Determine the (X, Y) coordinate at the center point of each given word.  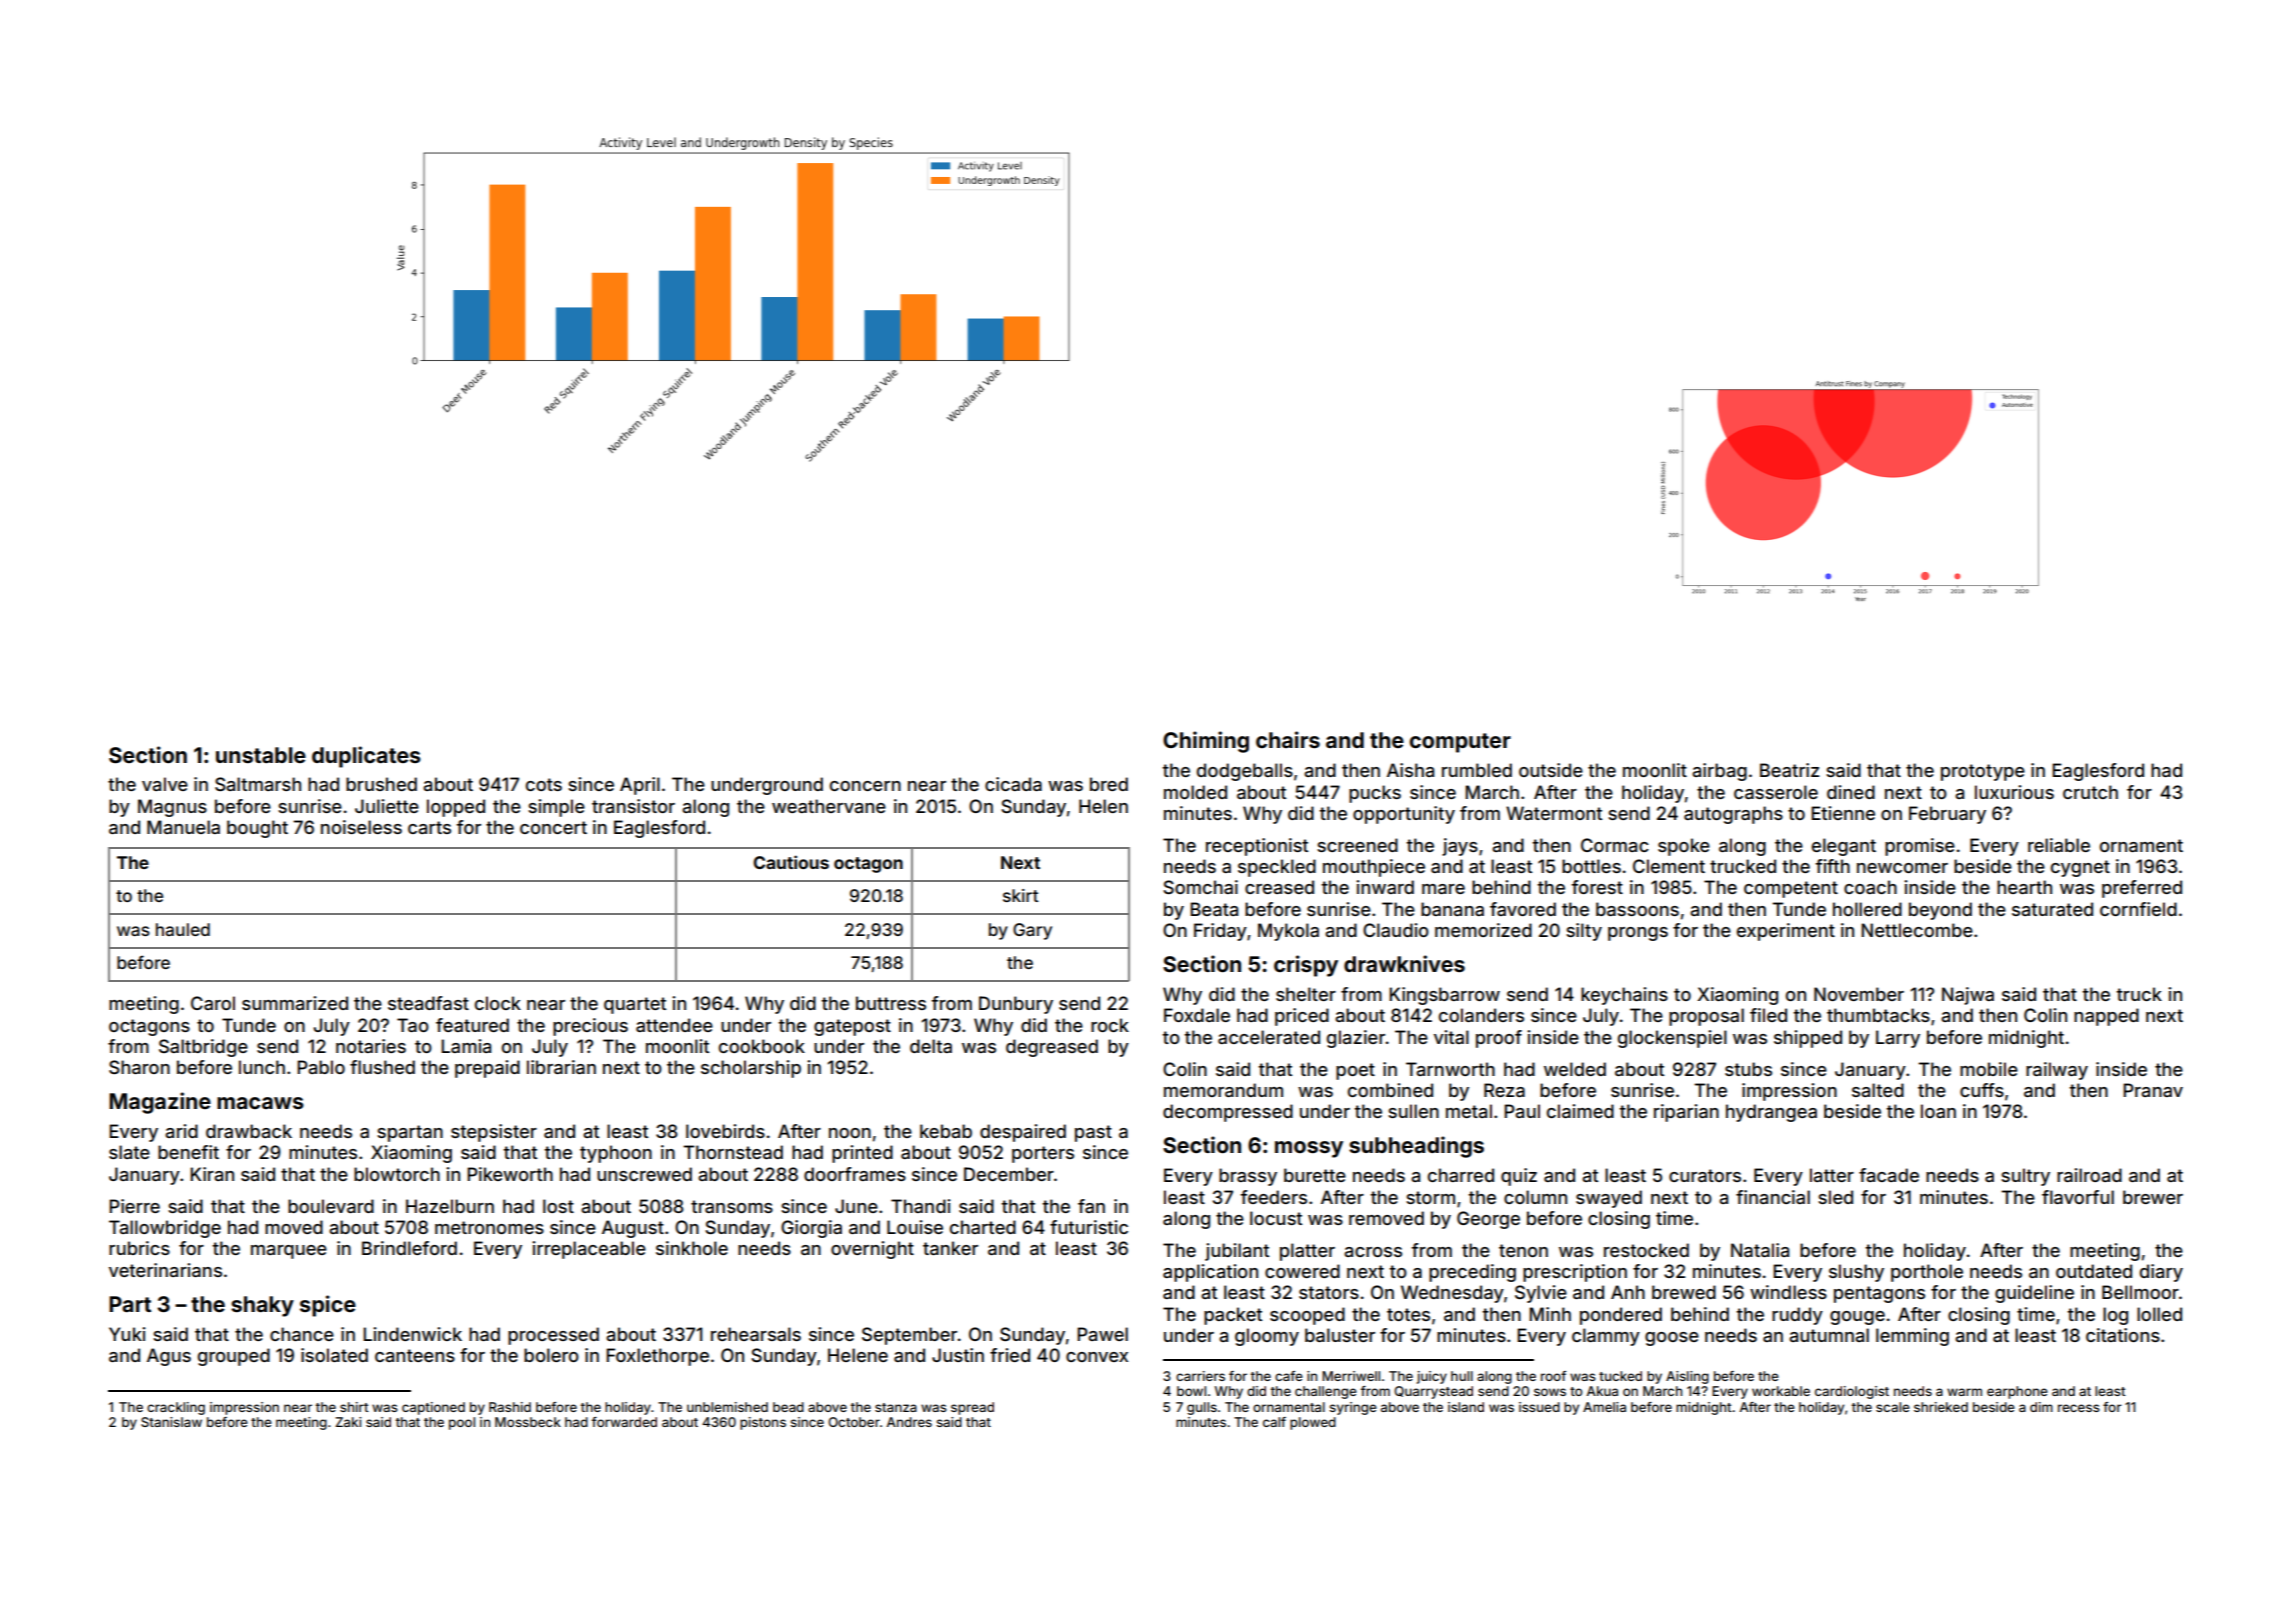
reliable (2059, 845)
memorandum (1223, 1090)
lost (558, 1206)
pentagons (1879, 1294)
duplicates (366, 757)
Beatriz (1789, 770)
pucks (1375, 794)
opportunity (1404, 815)
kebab (946, 1131)
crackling (176, 1408)
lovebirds (725, 1131)
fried (1010, 1355)
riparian (1686, 1113)
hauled (183, 929)
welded (1575, 1069)
